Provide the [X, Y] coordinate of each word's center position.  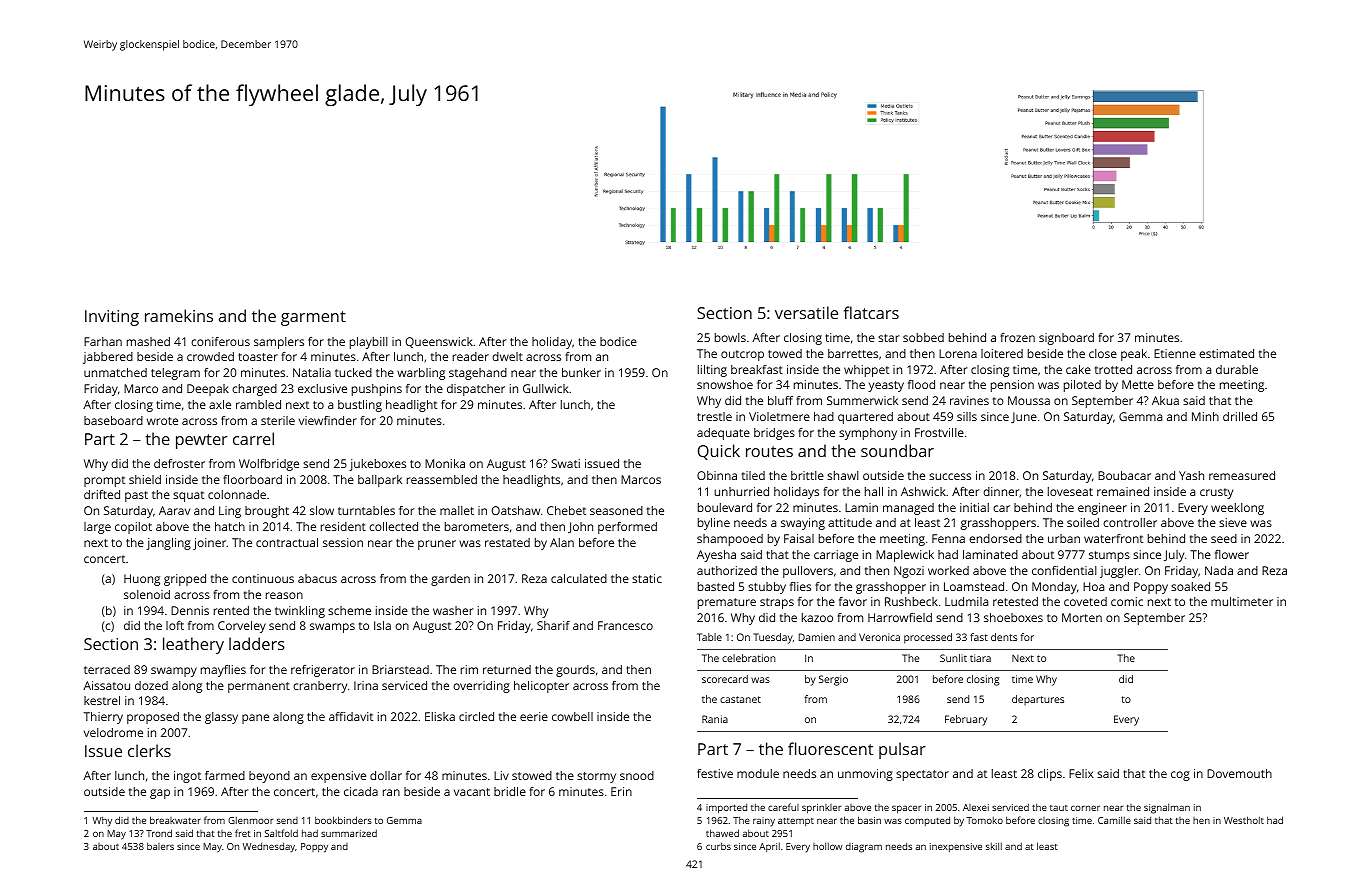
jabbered [108, 358]
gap [160, 794]
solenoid [147, 594]
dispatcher [476, 390]
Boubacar [1124, 475]
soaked [1190, 586]
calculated [579, 578]
